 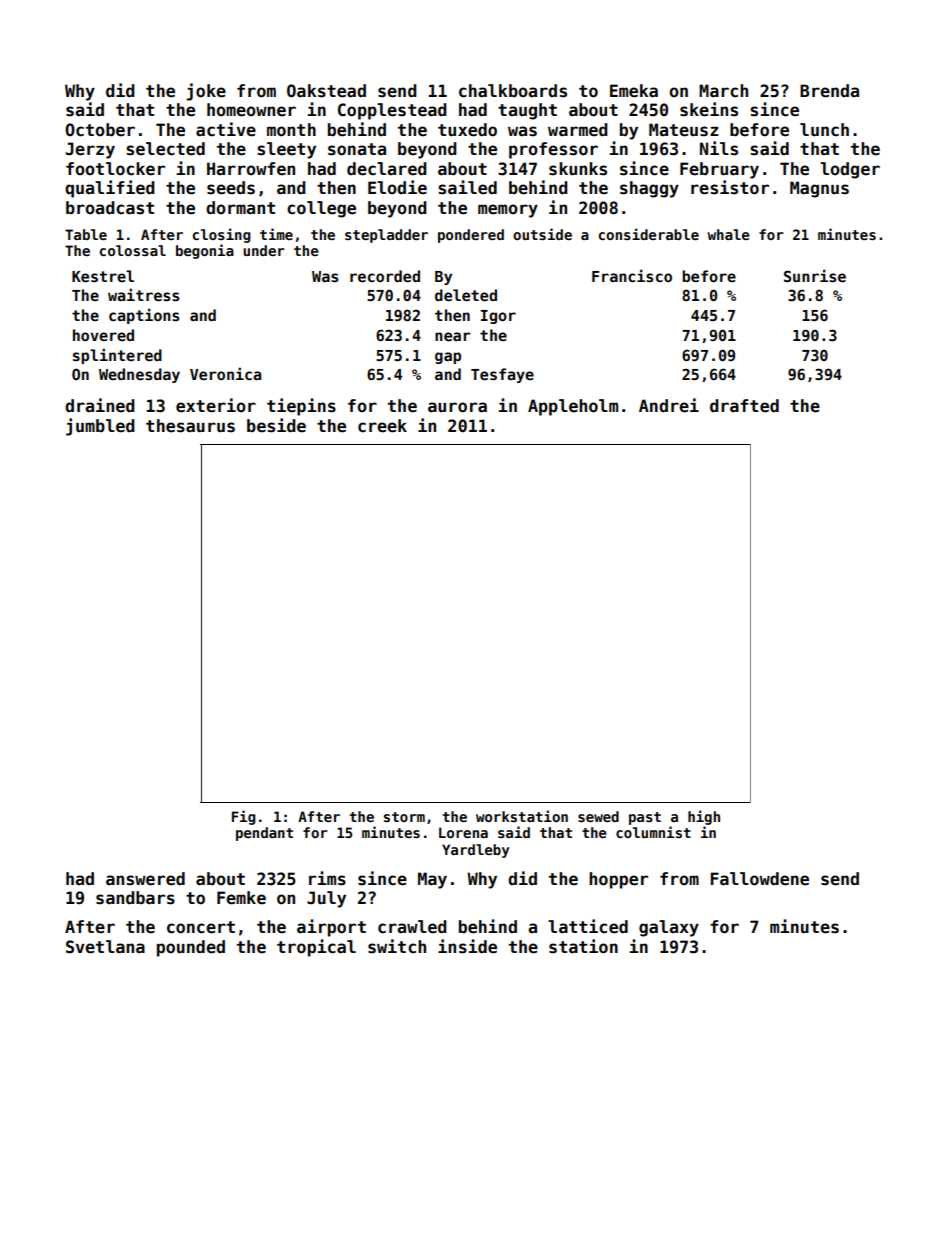 What do you see at coordinates (316, 948) in the document?
I see `tropical` at bounding box center [316, 948].
